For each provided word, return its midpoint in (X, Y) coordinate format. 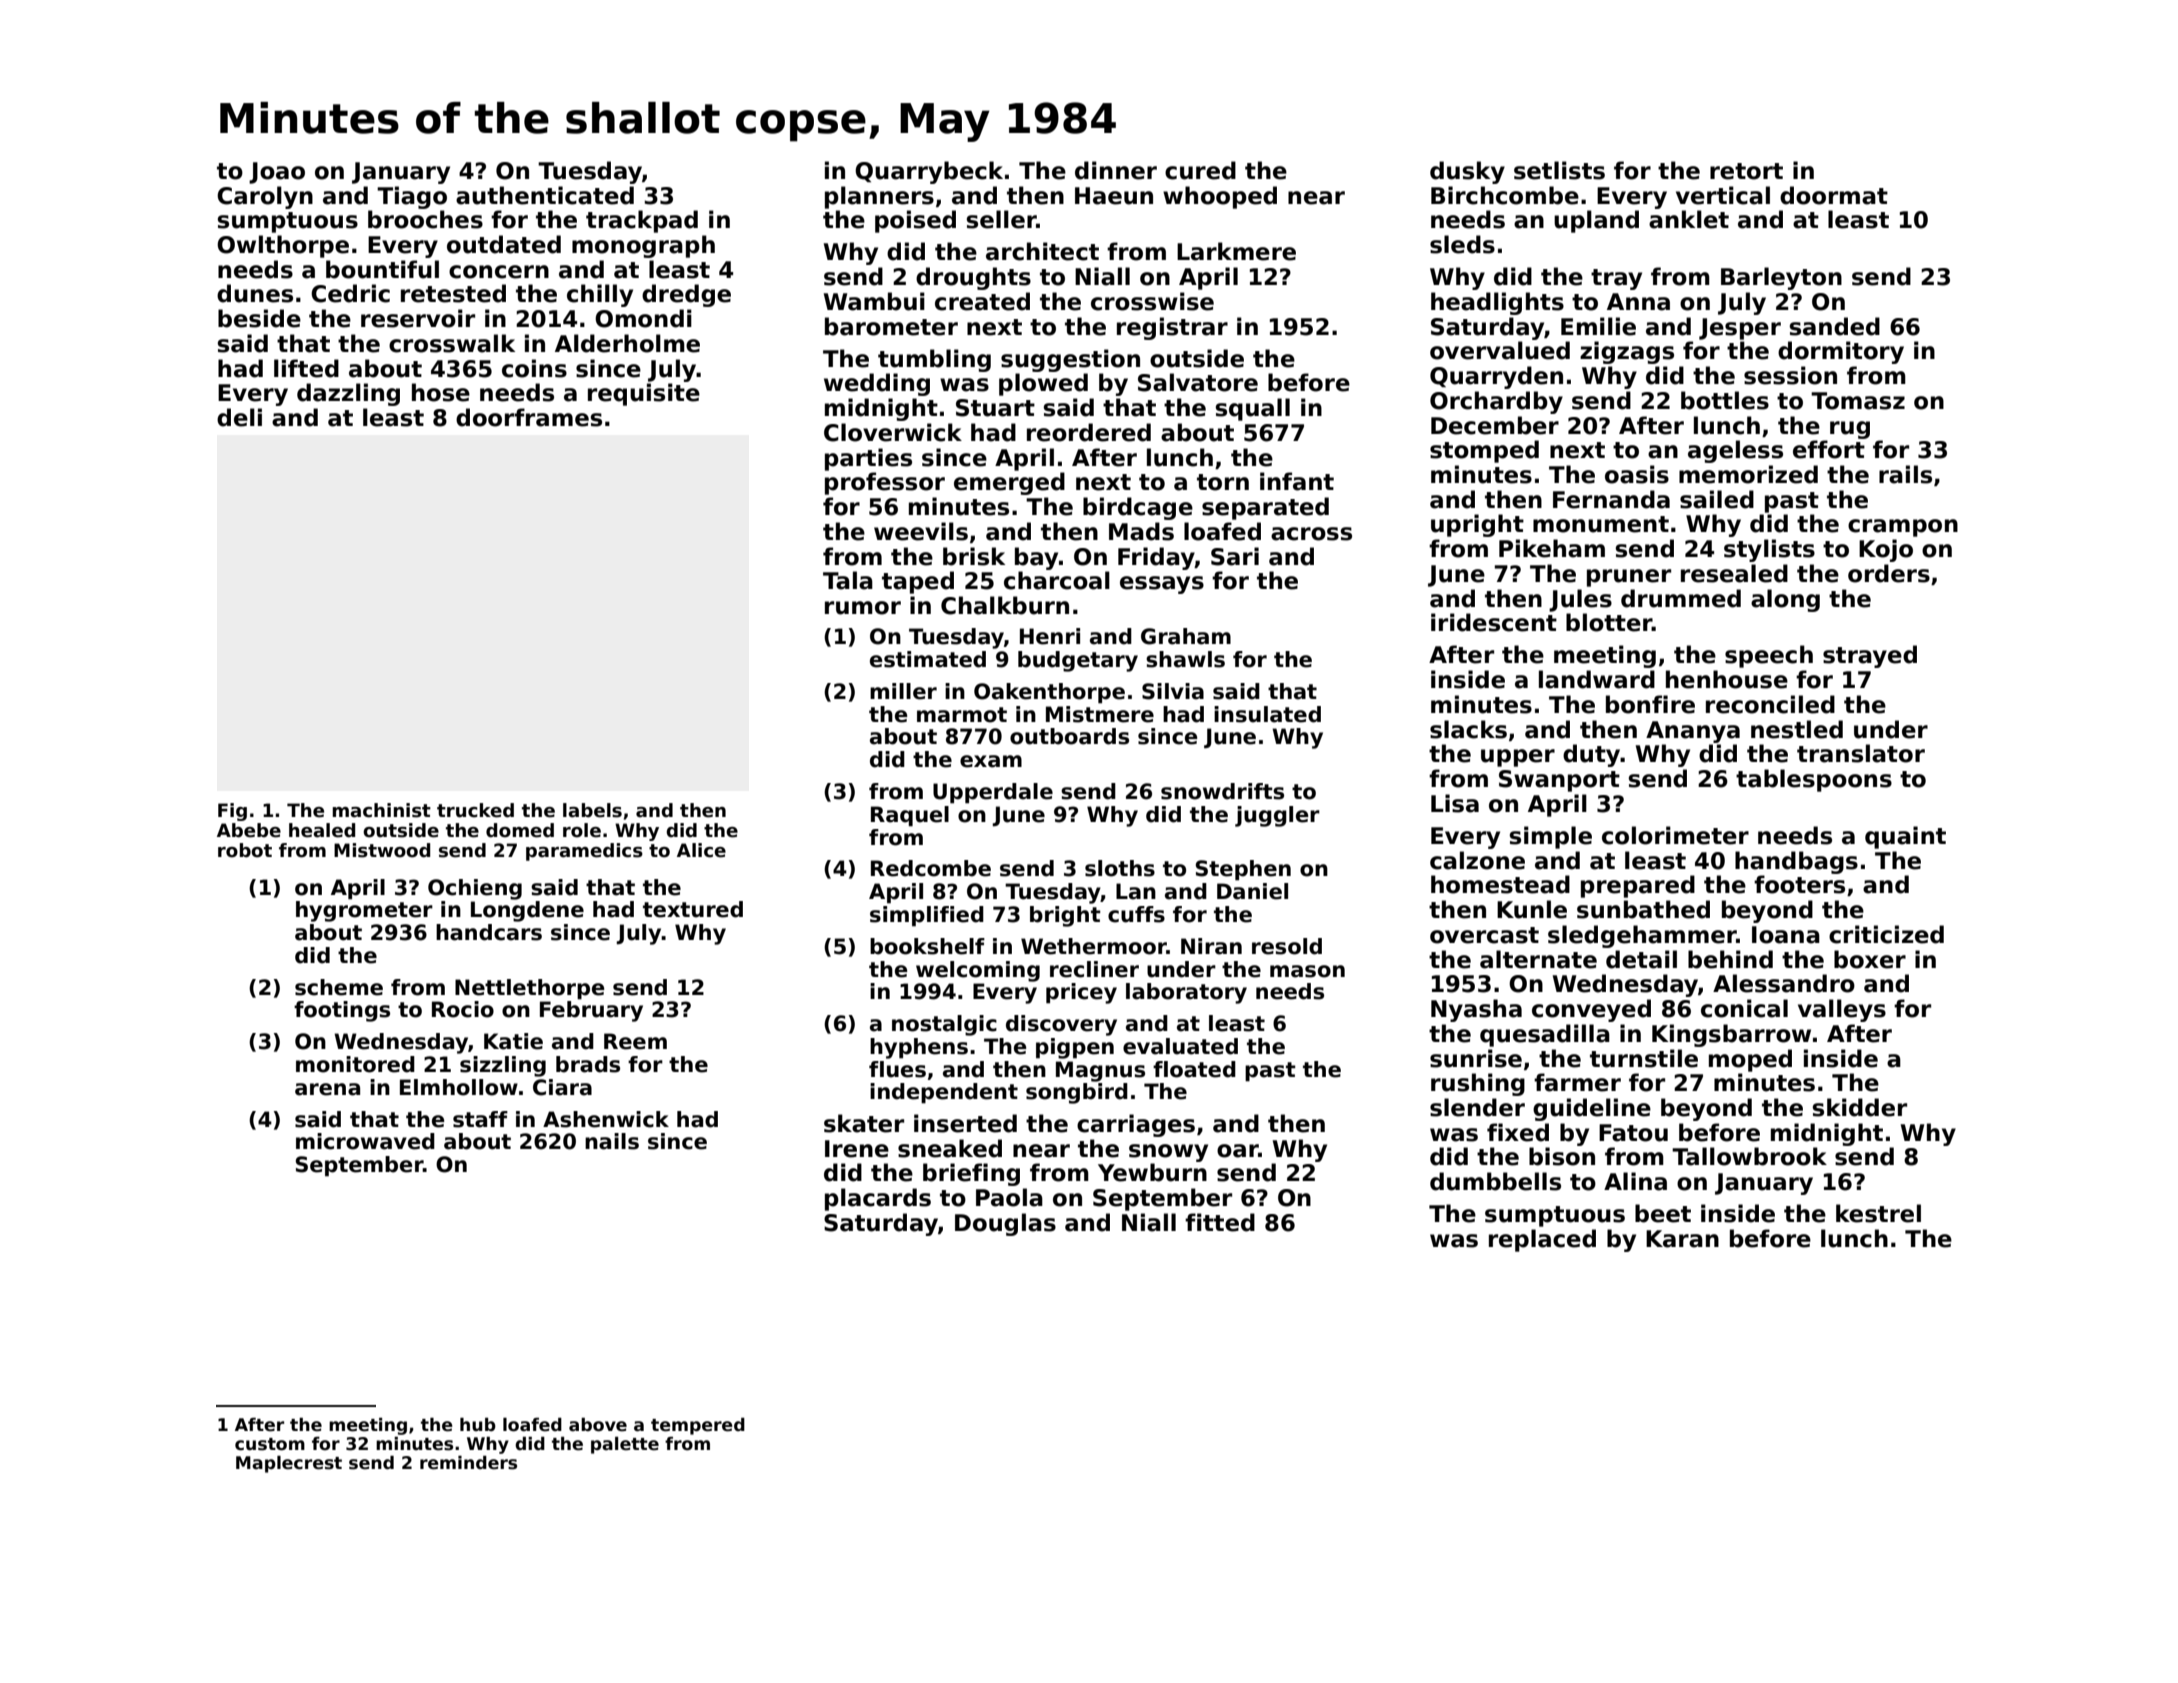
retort (1746, 171)
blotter (1609, 622)
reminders (468, 1463)
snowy (1168, 1153)
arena (327, 1089)
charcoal (1057, 580)
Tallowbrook (1749, 1156)
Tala (848, 580)
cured (1200, 170)
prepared (1638, 886)
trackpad (642, 221)
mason (1307, 971)
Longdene (527, 911)
